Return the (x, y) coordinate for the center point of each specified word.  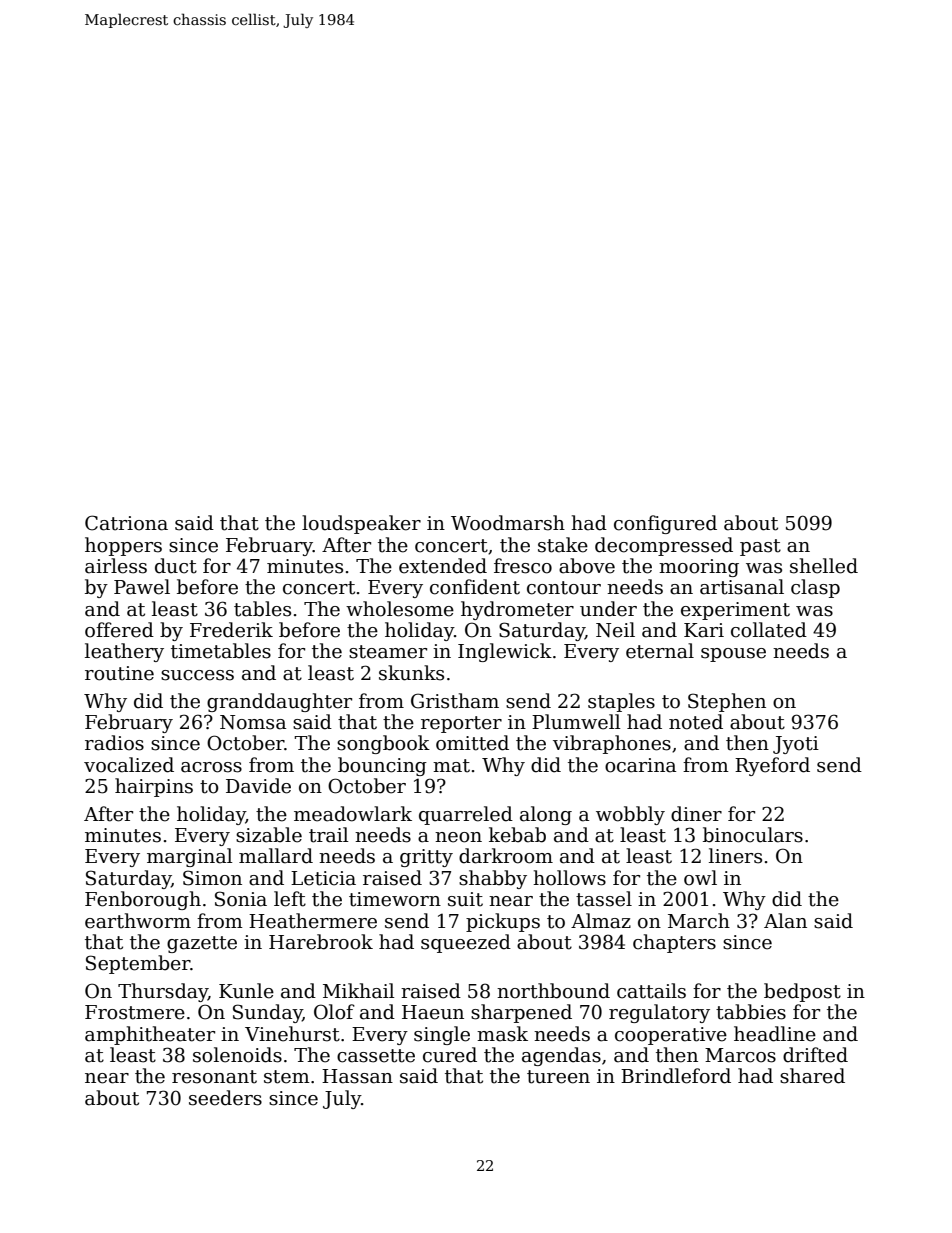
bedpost (802, 992)
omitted (472, 743)
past (760, 547)
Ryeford (772, 766)
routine (119, 673)
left (290, 899)
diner (696, 814)
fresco (523, 566)
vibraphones (612, 744)
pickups (503, 922)
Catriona (126, 523)
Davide (258, 786)
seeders (225, 1098)
